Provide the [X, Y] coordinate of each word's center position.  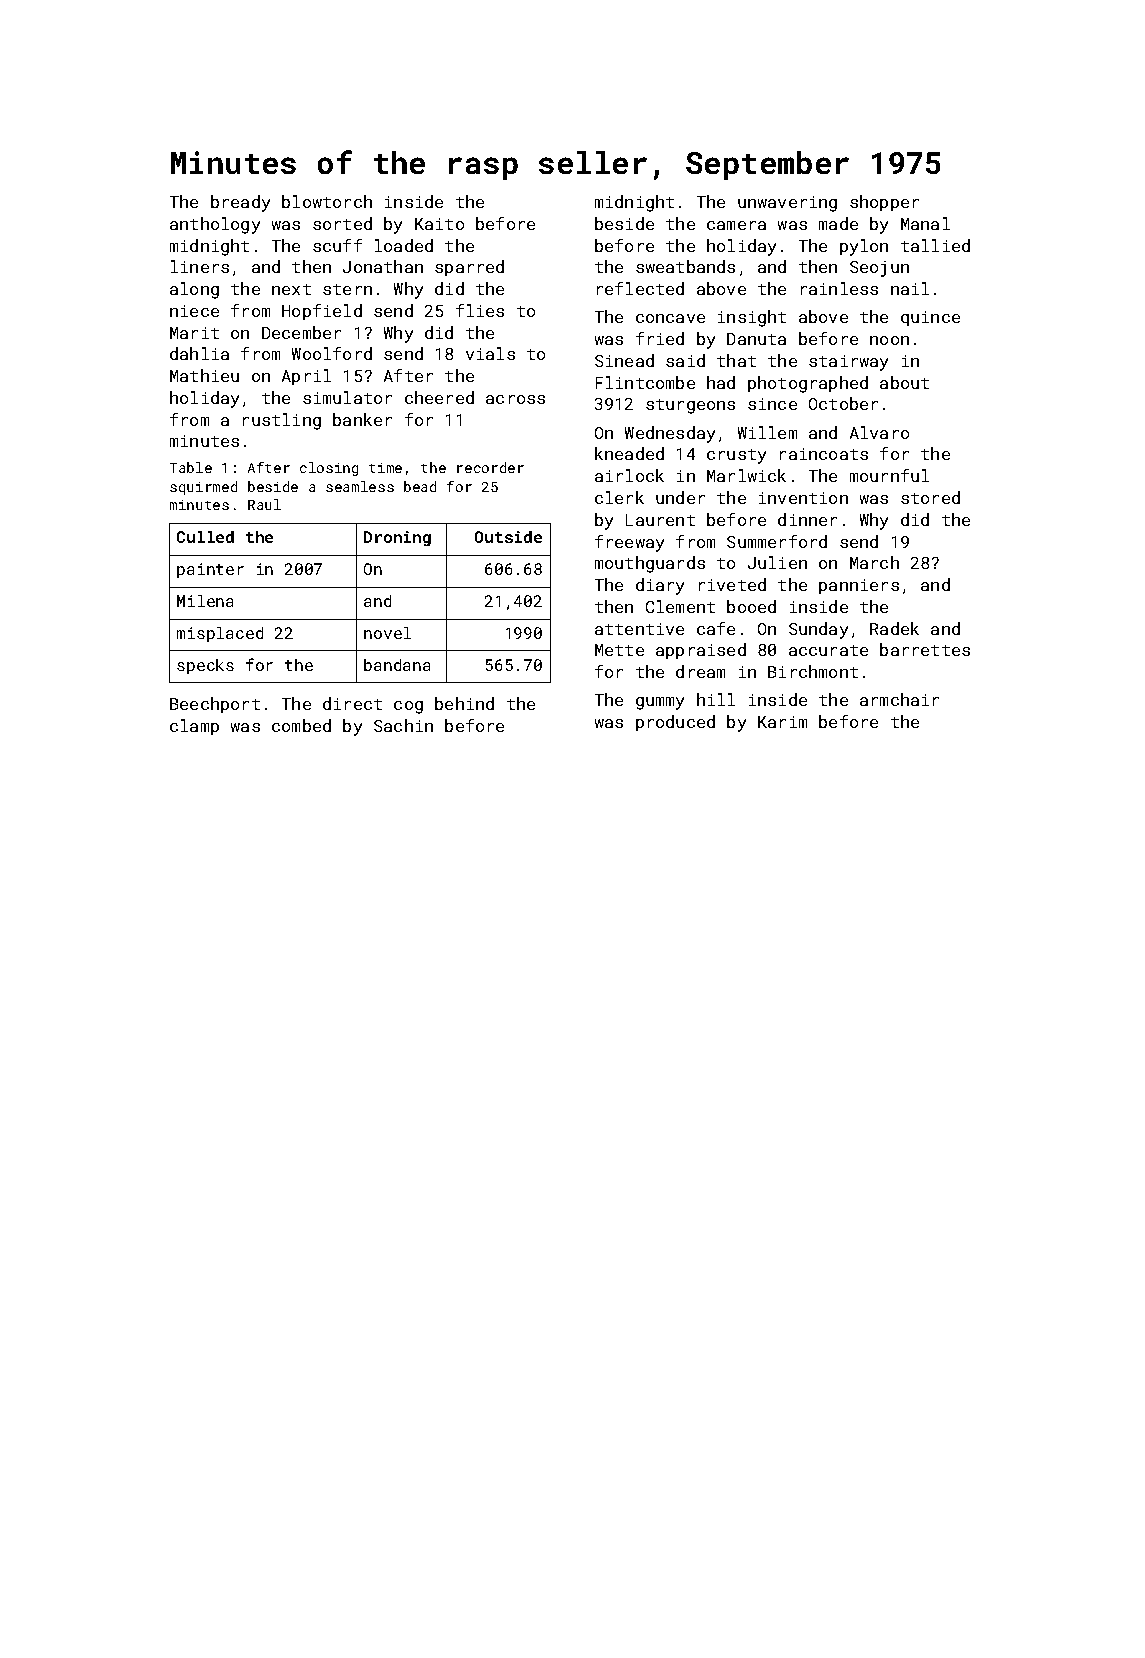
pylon [864, 247]
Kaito [439, 224]
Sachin [403, 725]
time [385, 468]
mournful [889, 475]
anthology [215, 225]
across [515, 399]
